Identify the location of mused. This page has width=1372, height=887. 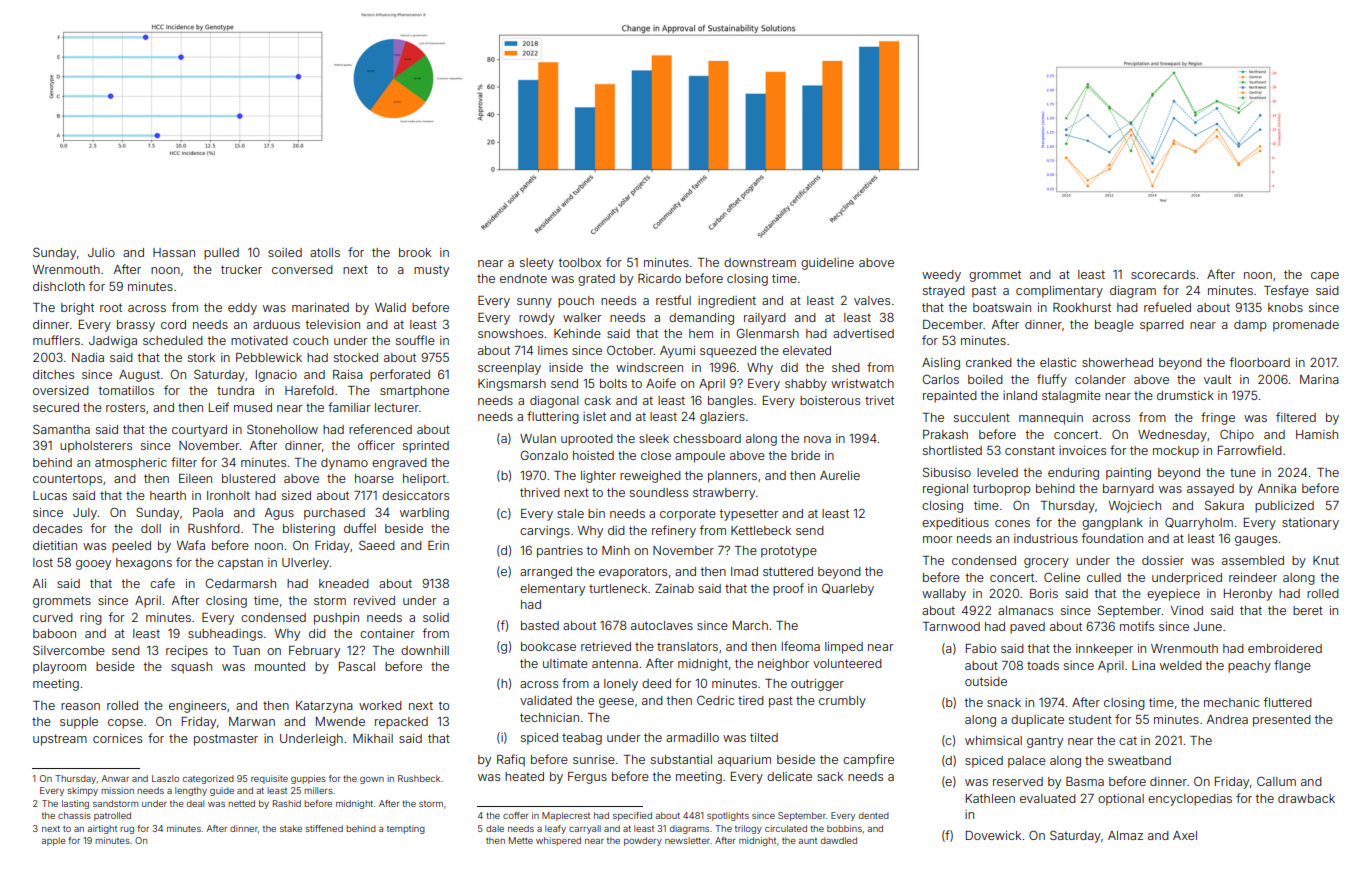
(253, 407).
